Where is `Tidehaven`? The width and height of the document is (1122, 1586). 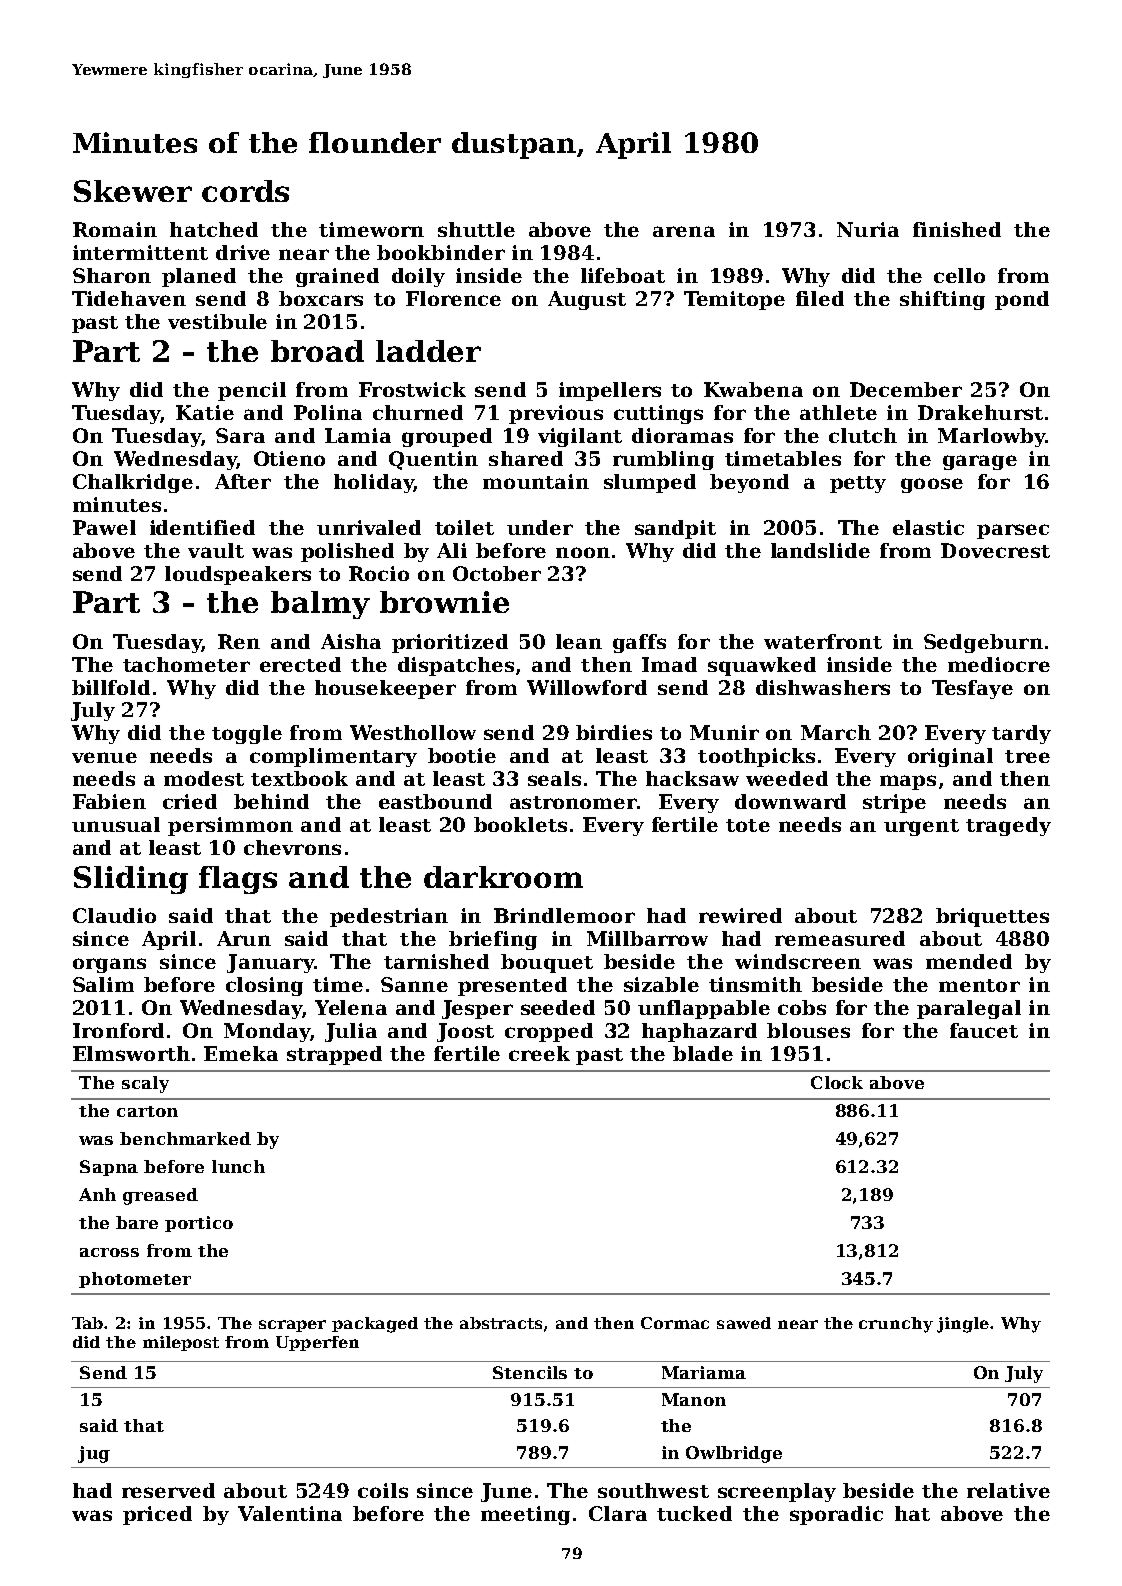
Tidehaven is located at coordinates (129, 298).
